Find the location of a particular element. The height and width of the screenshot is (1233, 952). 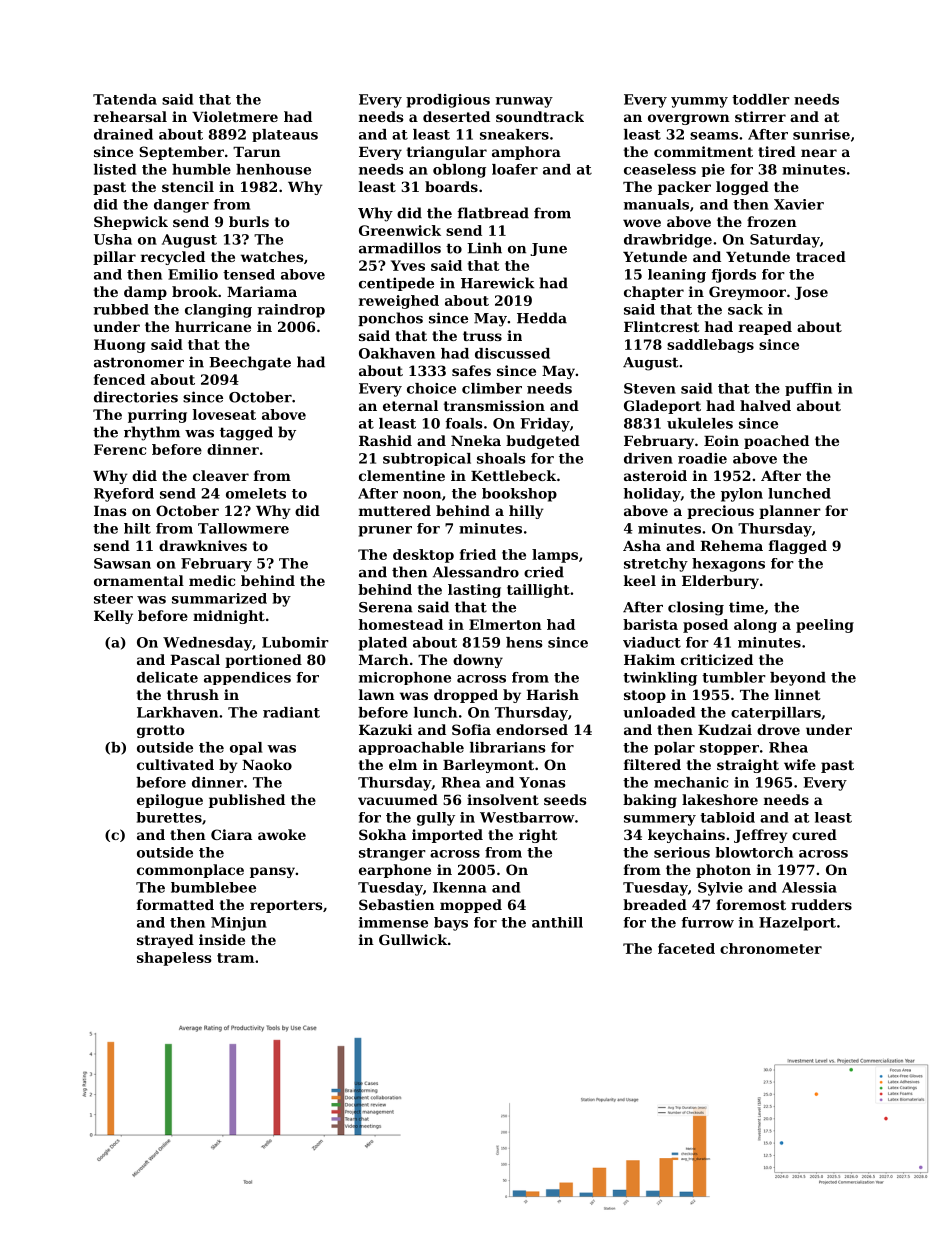

near is located at coordinates (819, 153).
